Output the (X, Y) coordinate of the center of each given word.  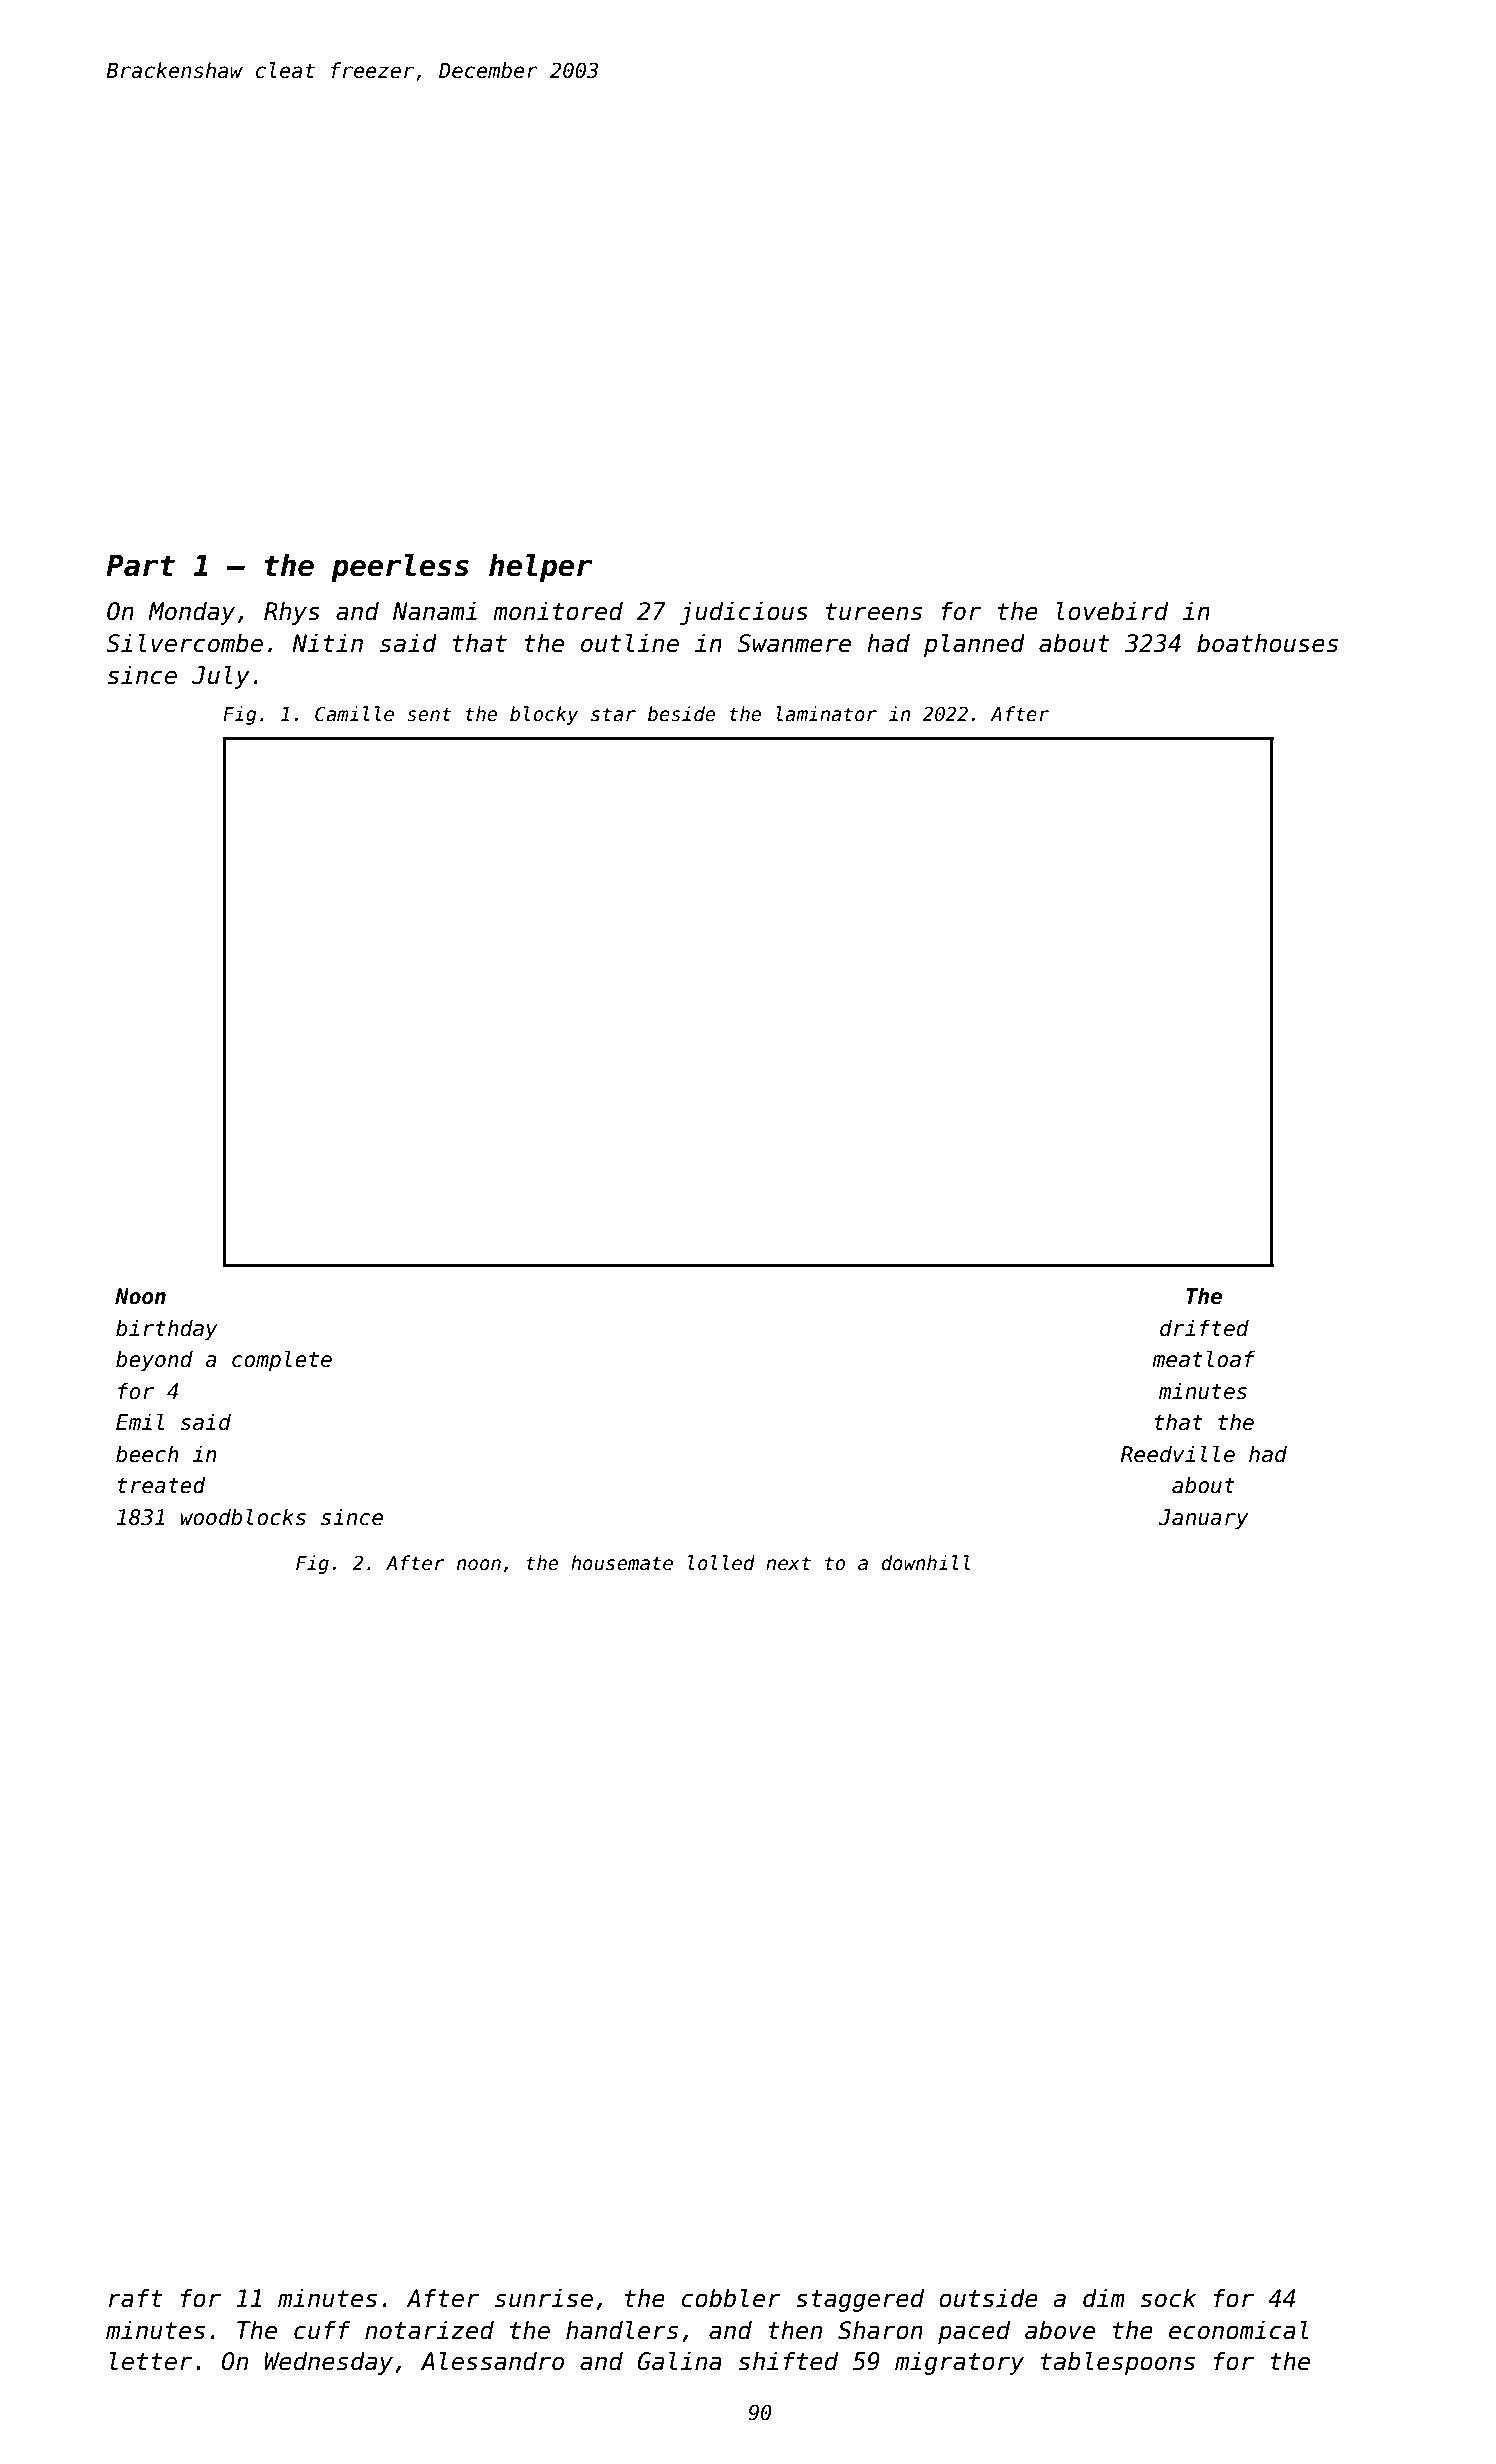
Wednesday (329, 2363)
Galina (680, 2361)
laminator (826, 714)
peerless (400, 568)
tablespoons (1118, 2363)
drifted (1204, 1328)
